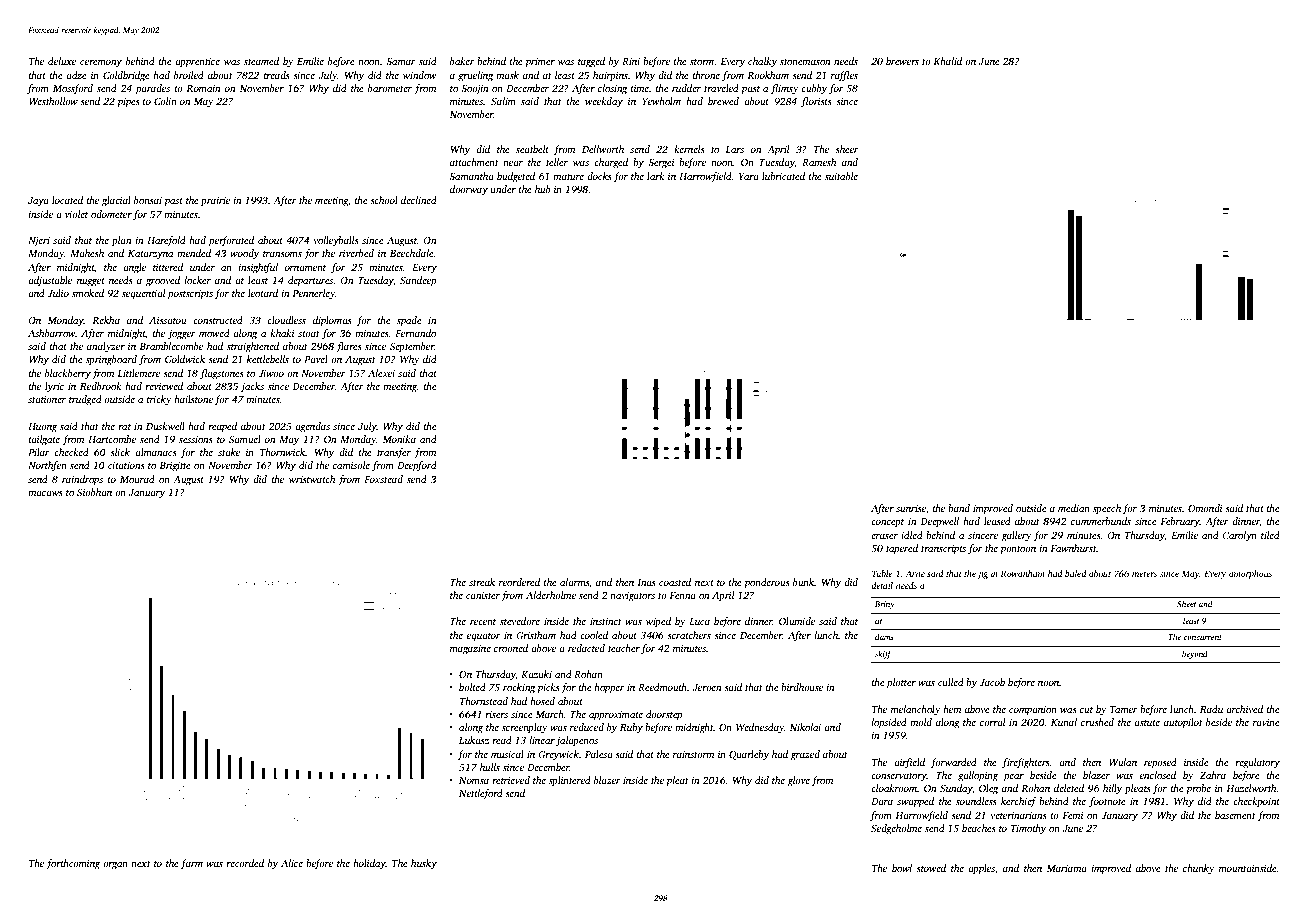 This screenshot has height=924, width=1308. I want to click on bonsai, so click(148, 200).
